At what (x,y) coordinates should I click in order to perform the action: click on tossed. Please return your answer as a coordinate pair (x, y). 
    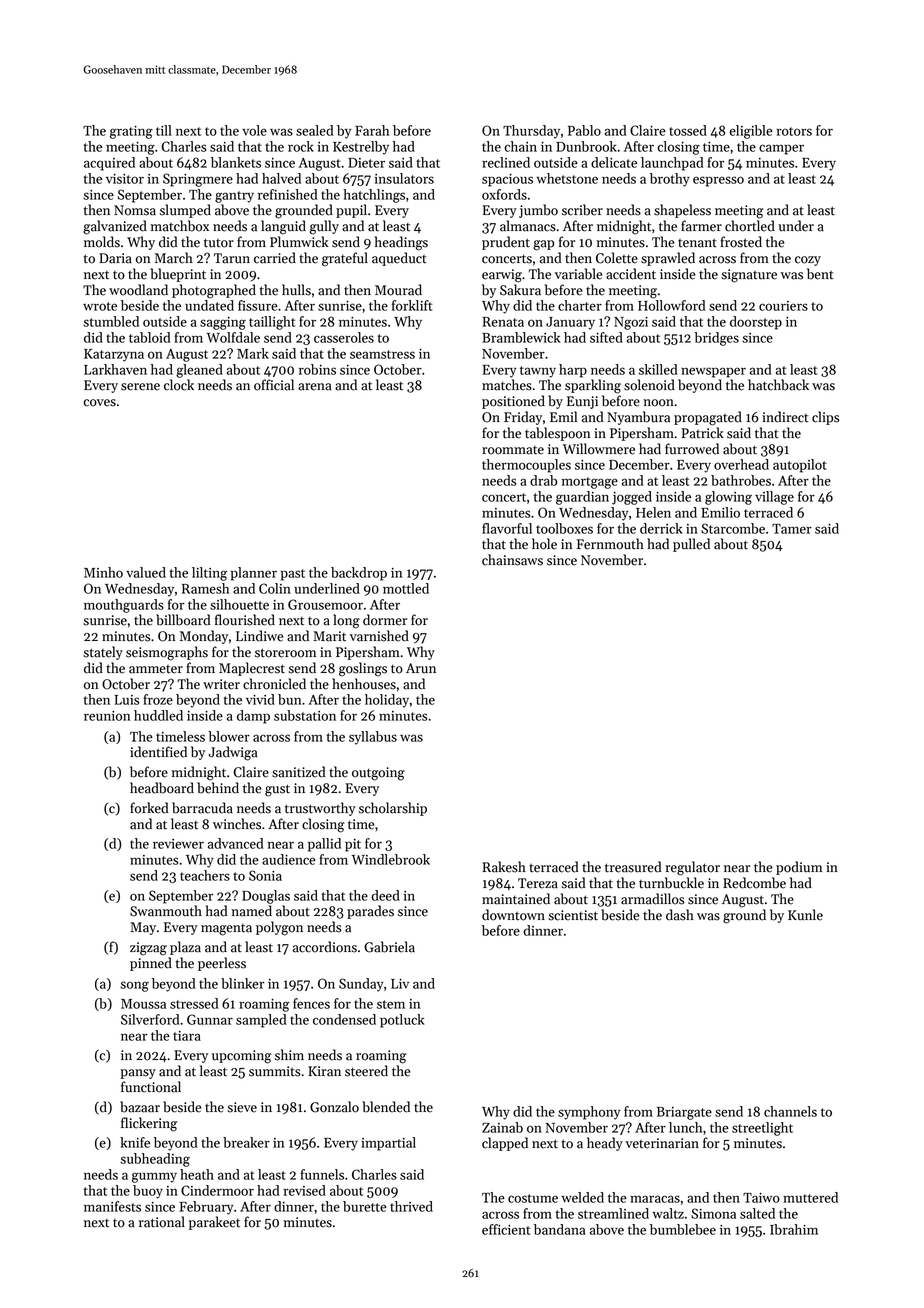
    Looking at the image, I should click on (688, 130).
